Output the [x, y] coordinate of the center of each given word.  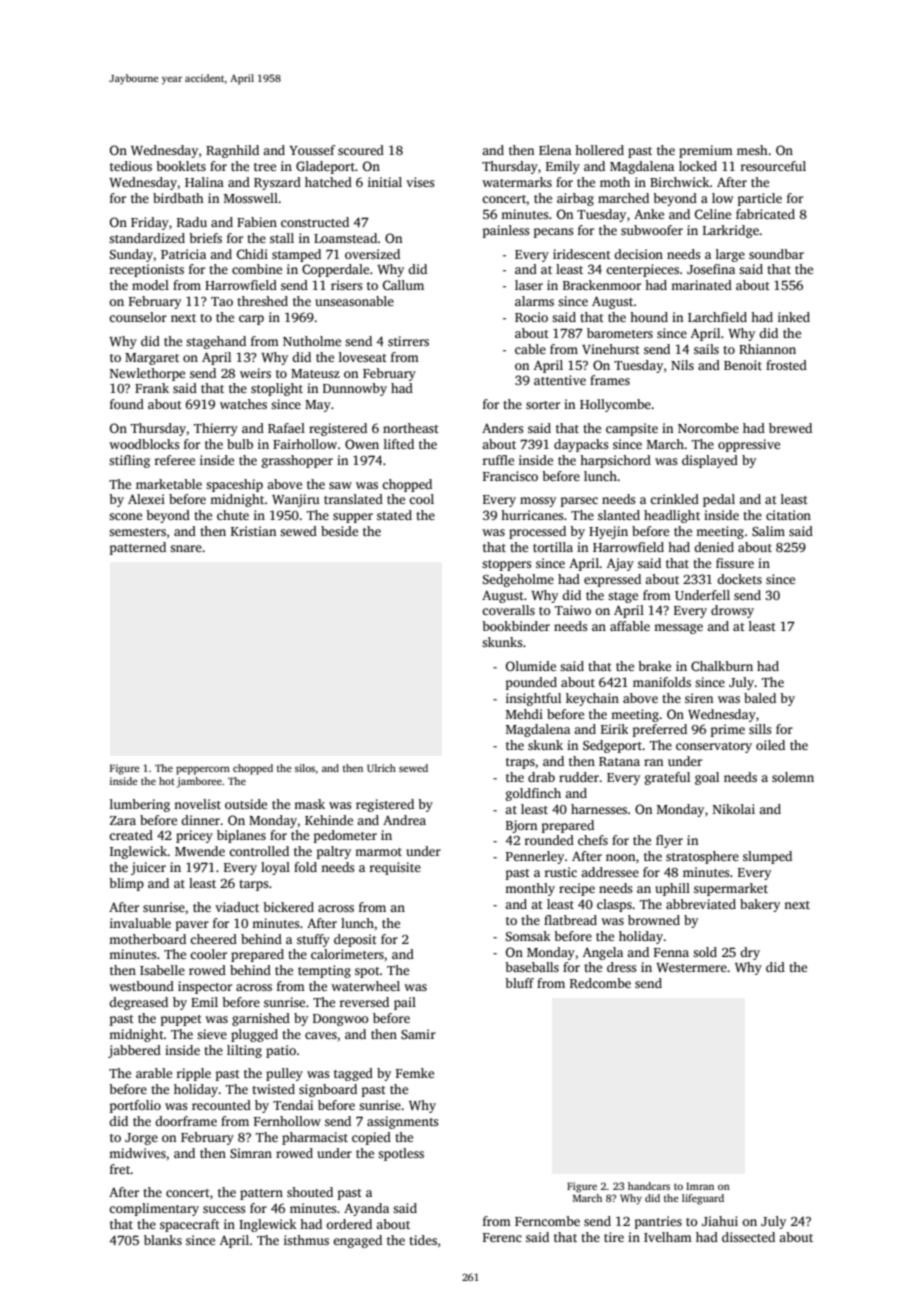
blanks [163, 1240]
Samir [418, 1034]
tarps [254, 885]
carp [251, 320]
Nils [682, 365]
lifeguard [703, 1199]
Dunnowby [355, 389]
